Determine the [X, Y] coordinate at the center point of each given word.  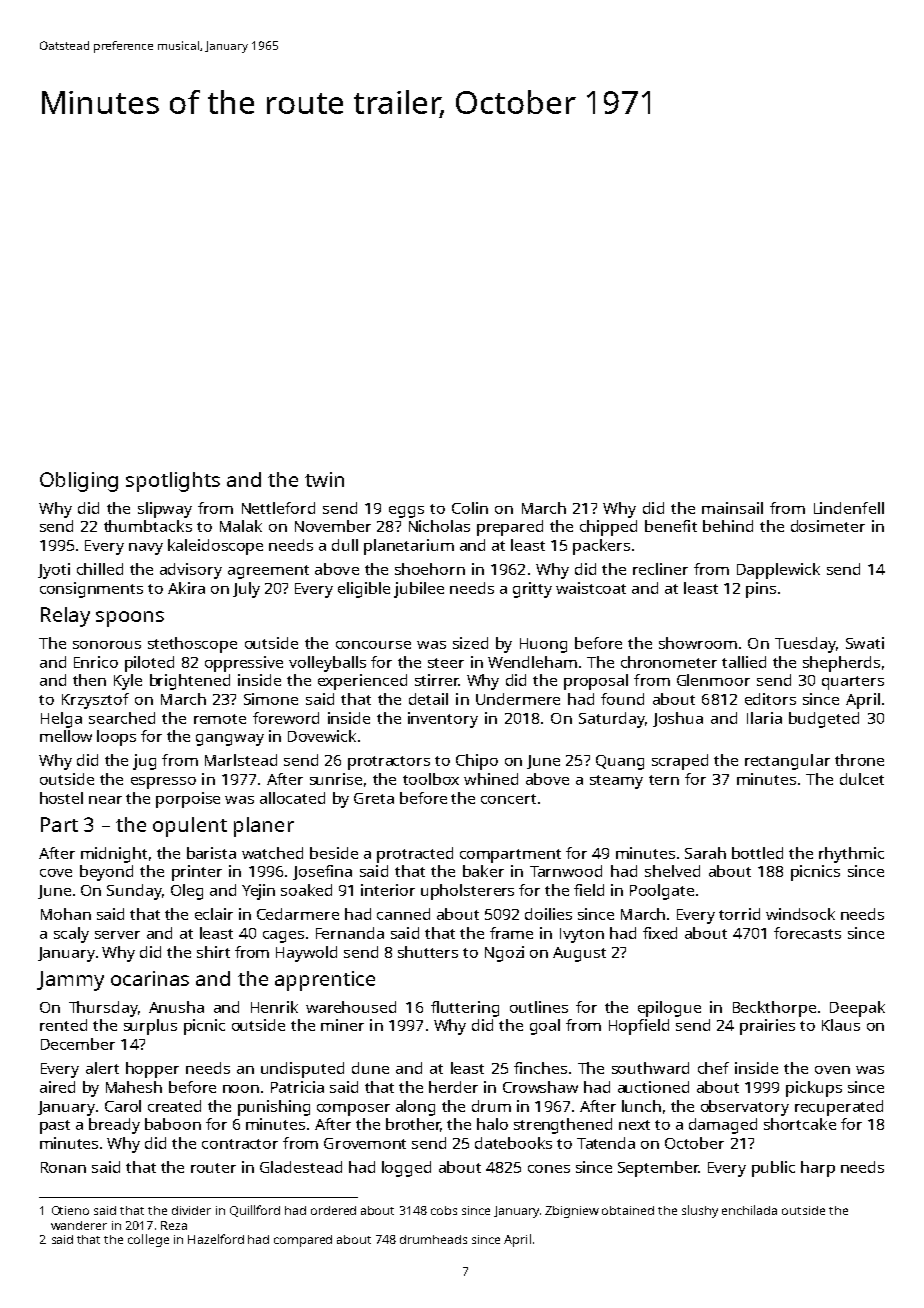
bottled [757, 853]
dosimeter [828, 526]
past [55, 1127]
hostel [61, 798]
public [773, 1169]
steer [446, 663]
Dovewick [322, 736]
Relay [65, 617]
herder [453, 1087]
